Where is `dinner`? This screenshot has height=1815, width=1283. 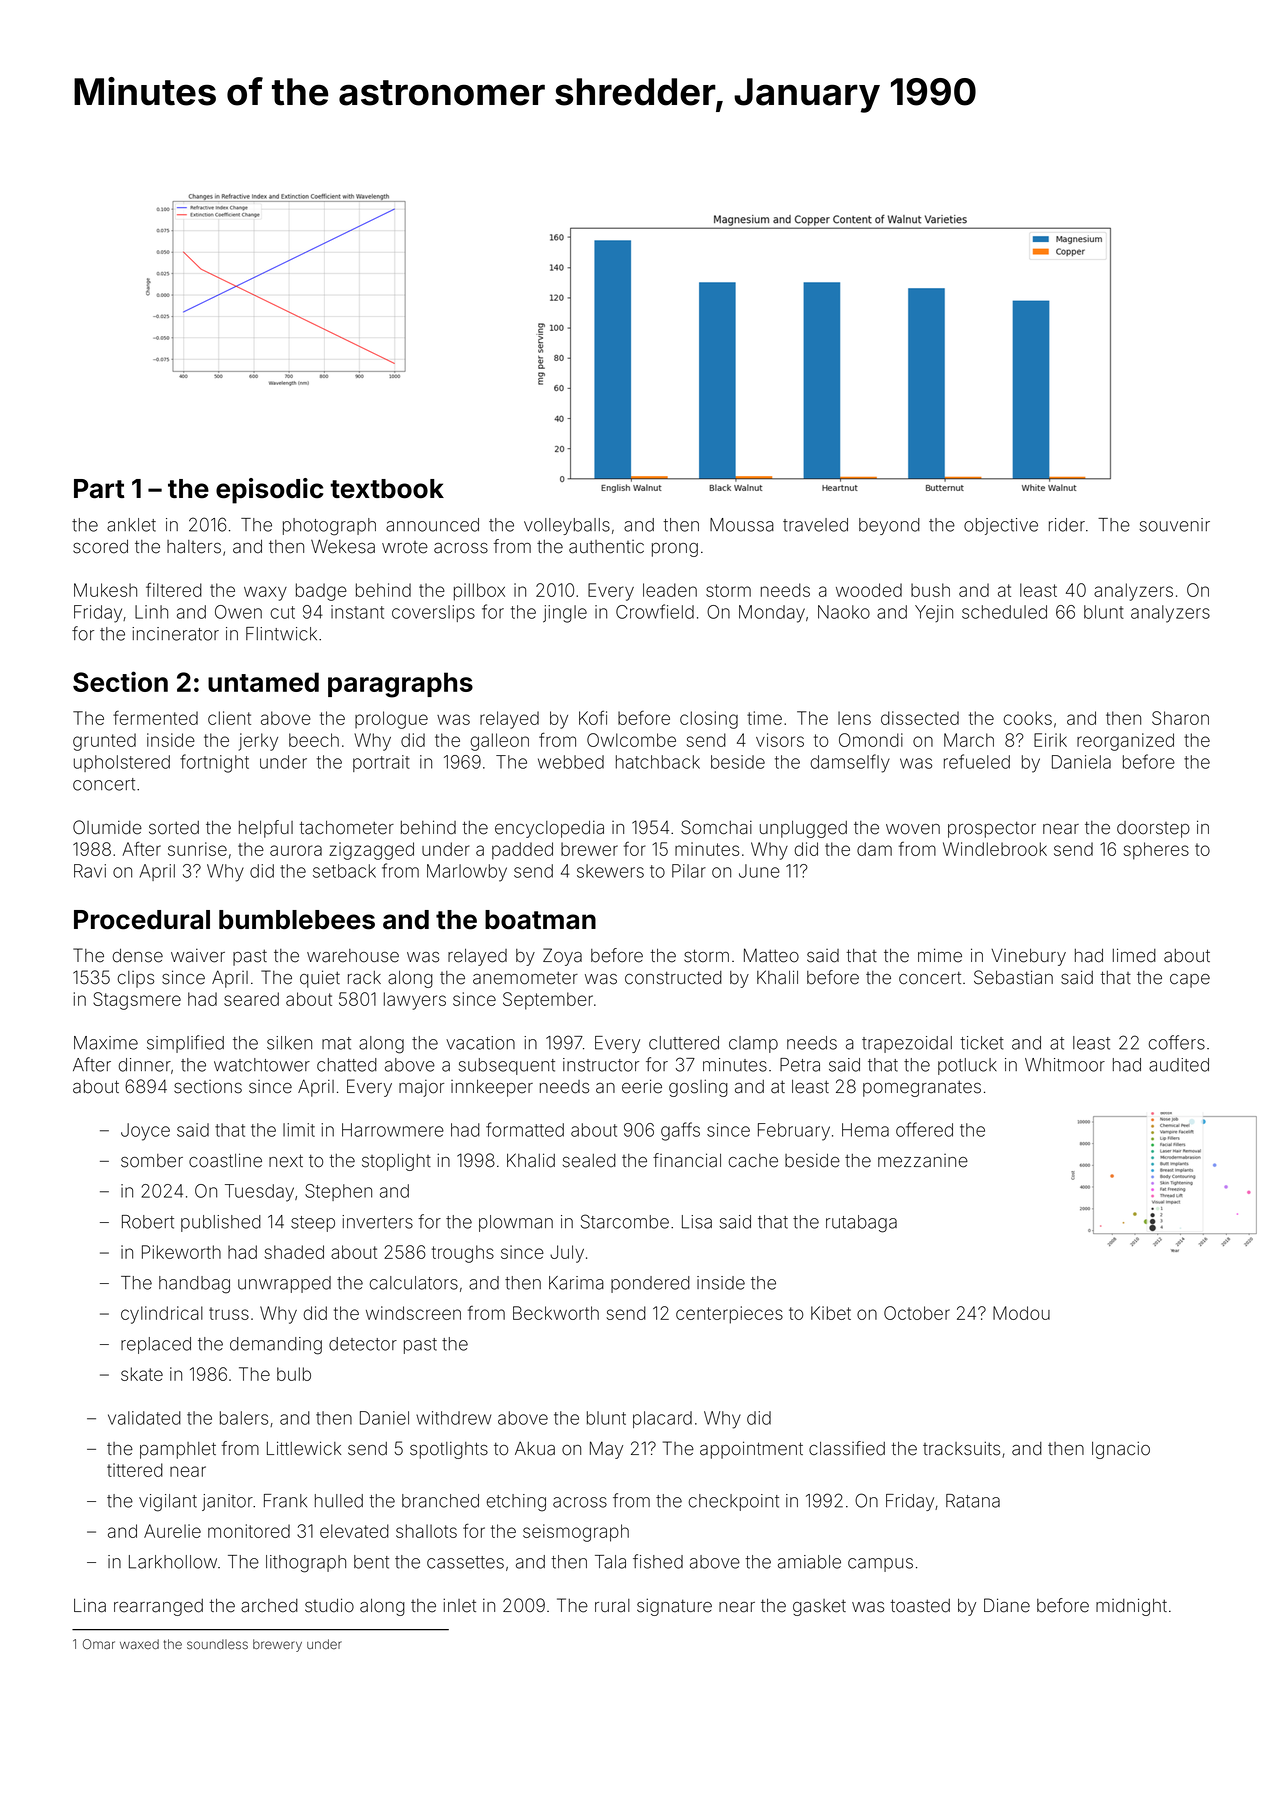 dinner is located at coordinates (144, 1065).
